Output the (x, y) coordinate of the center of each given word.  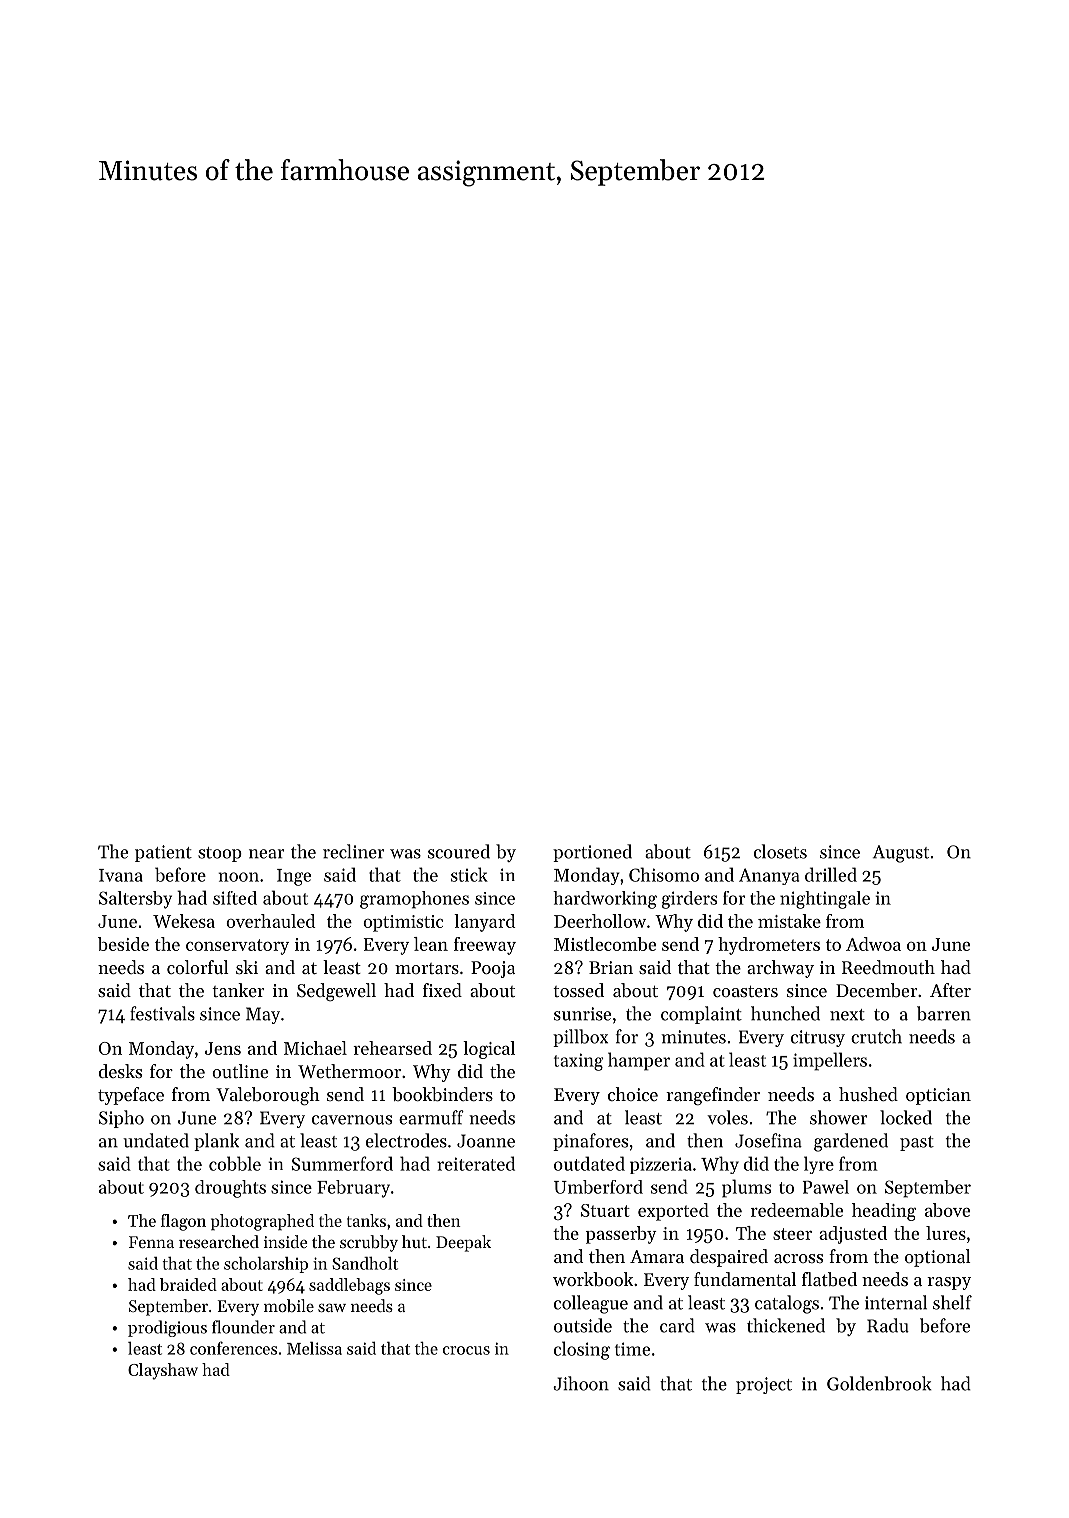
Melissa (314, 1348)
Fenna (151, 1242)
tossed (578, 990)
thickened (786, 1325)
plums (746, 1188)
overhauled (270, 921)
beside (123, 944)
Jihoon (581, 1383)
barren (944, 1013)
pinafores (590, 1142)
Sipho (121, 1119)
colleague (591, 1304)
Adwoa (873, 944)
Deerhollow (600, 921)
